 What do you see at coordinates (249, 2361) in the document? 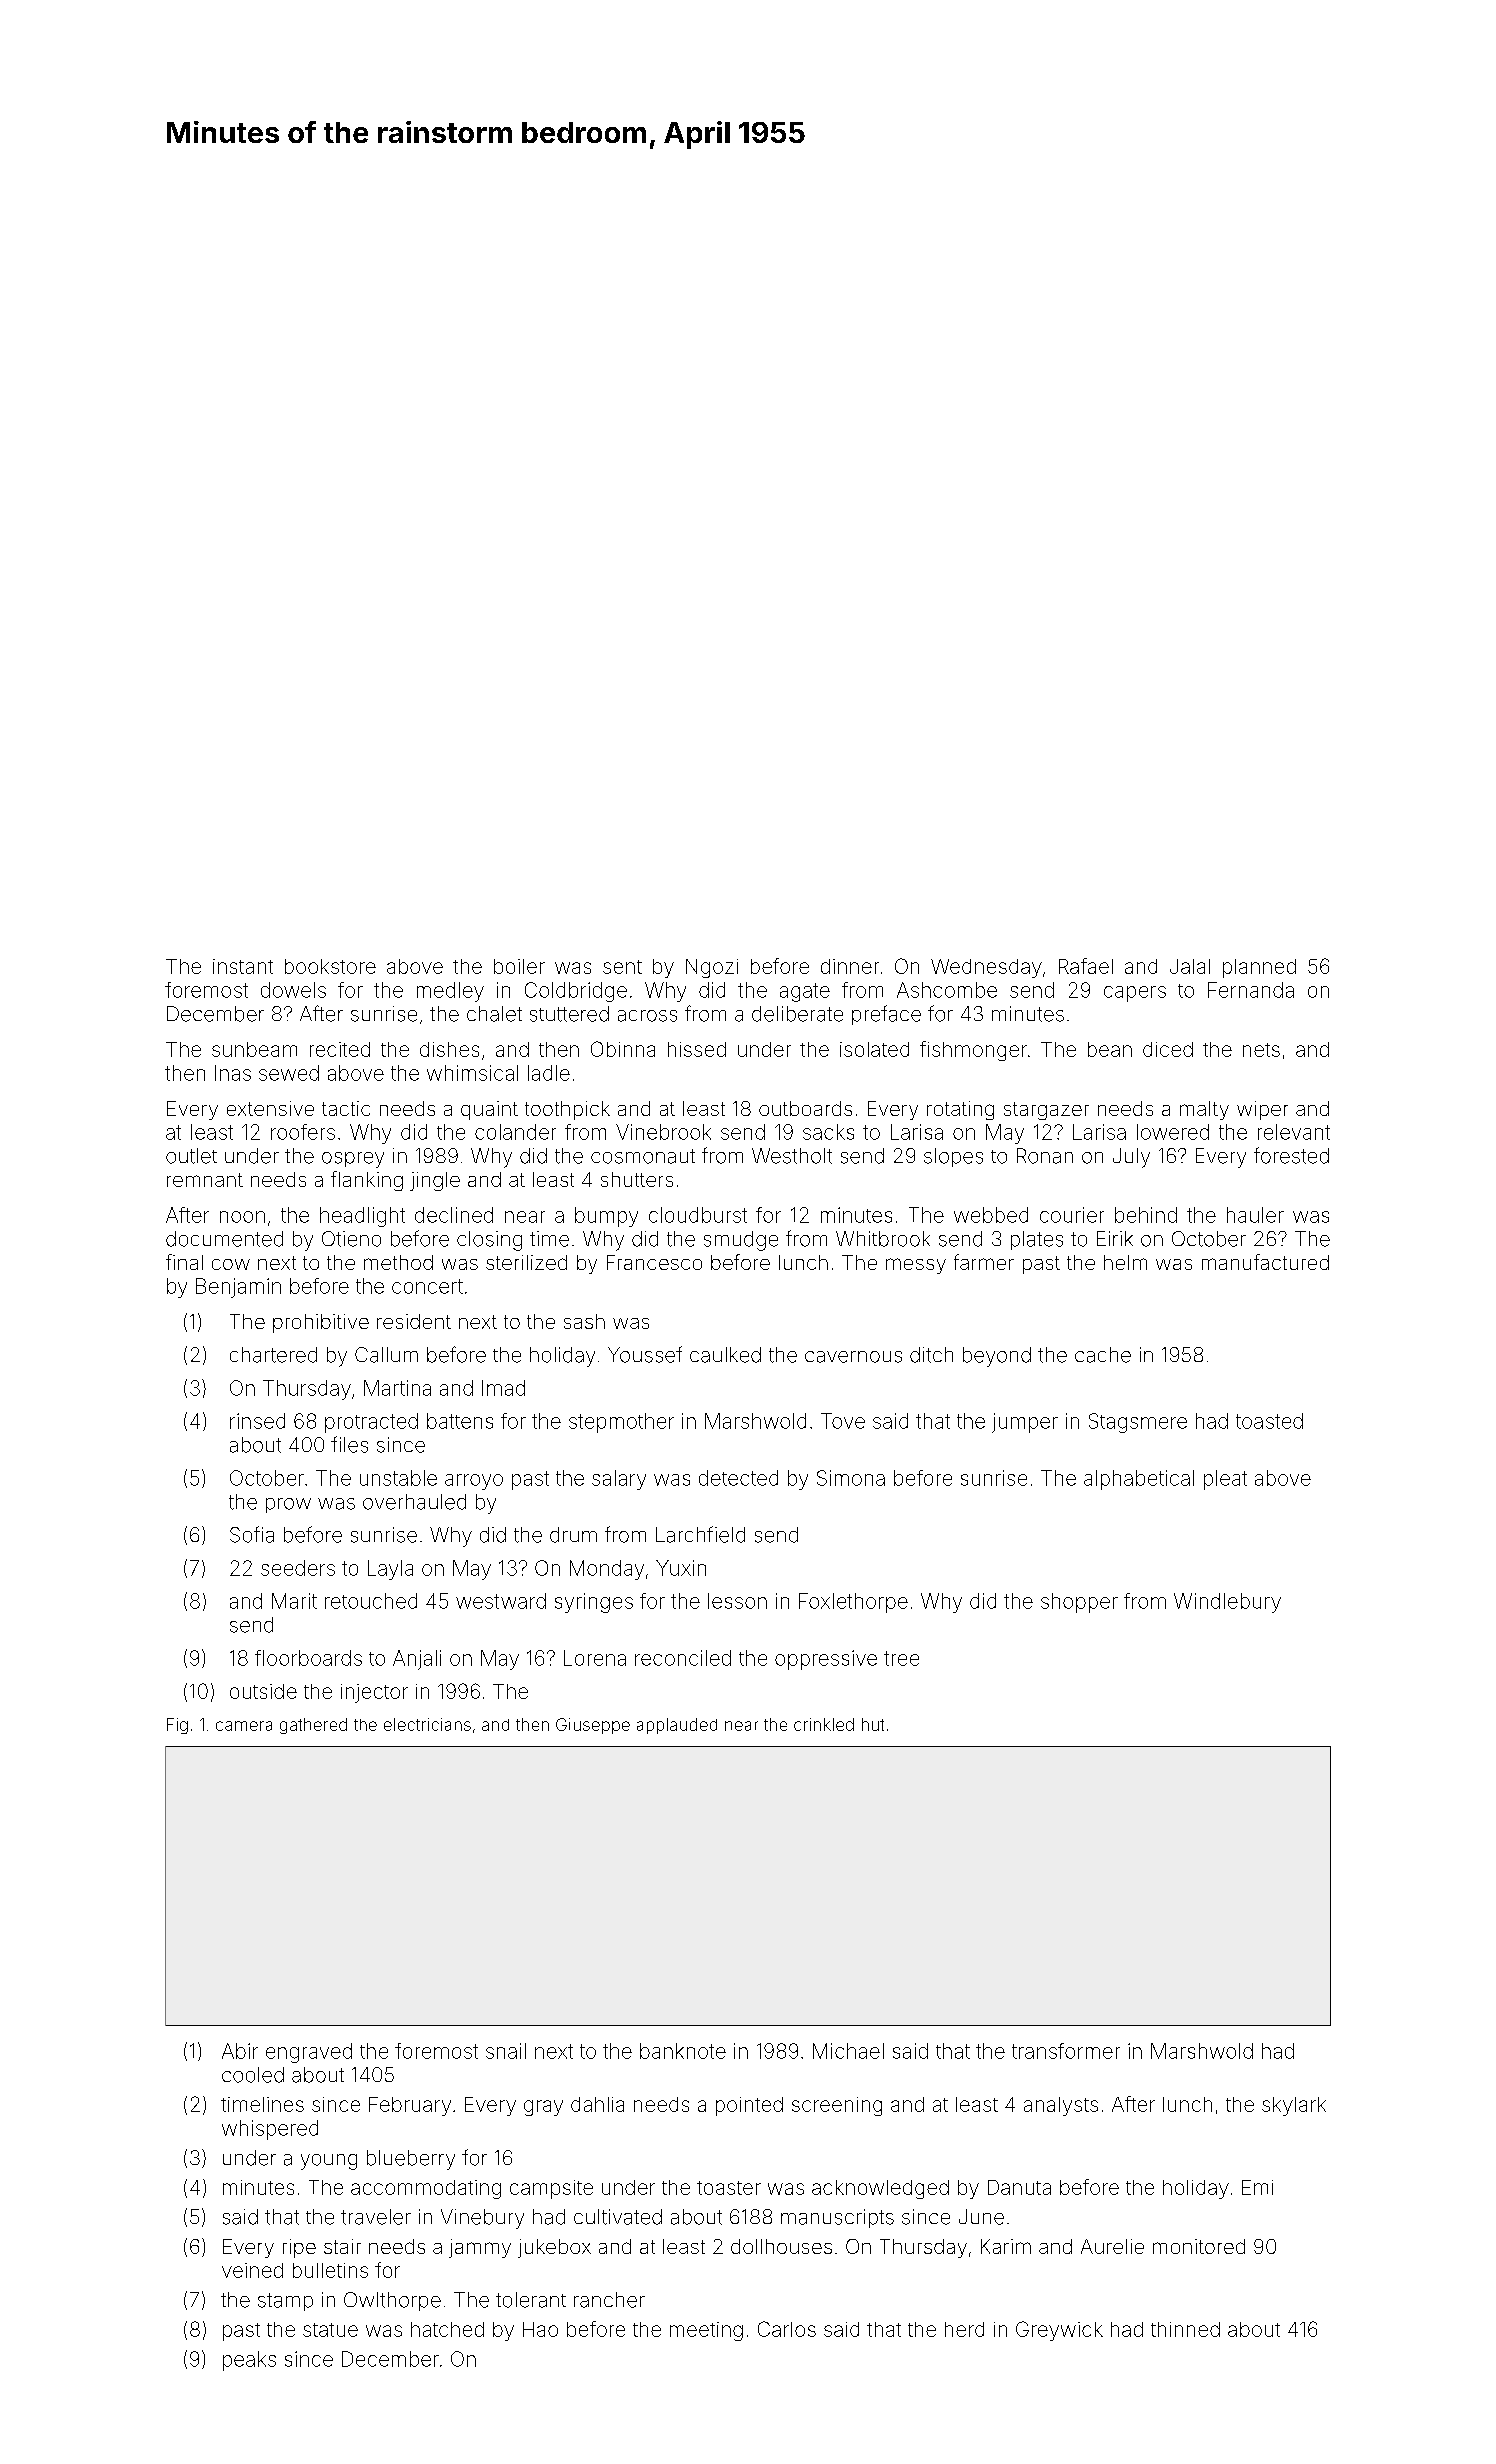
I see `peaks` at bounding box center [249, 2361].
